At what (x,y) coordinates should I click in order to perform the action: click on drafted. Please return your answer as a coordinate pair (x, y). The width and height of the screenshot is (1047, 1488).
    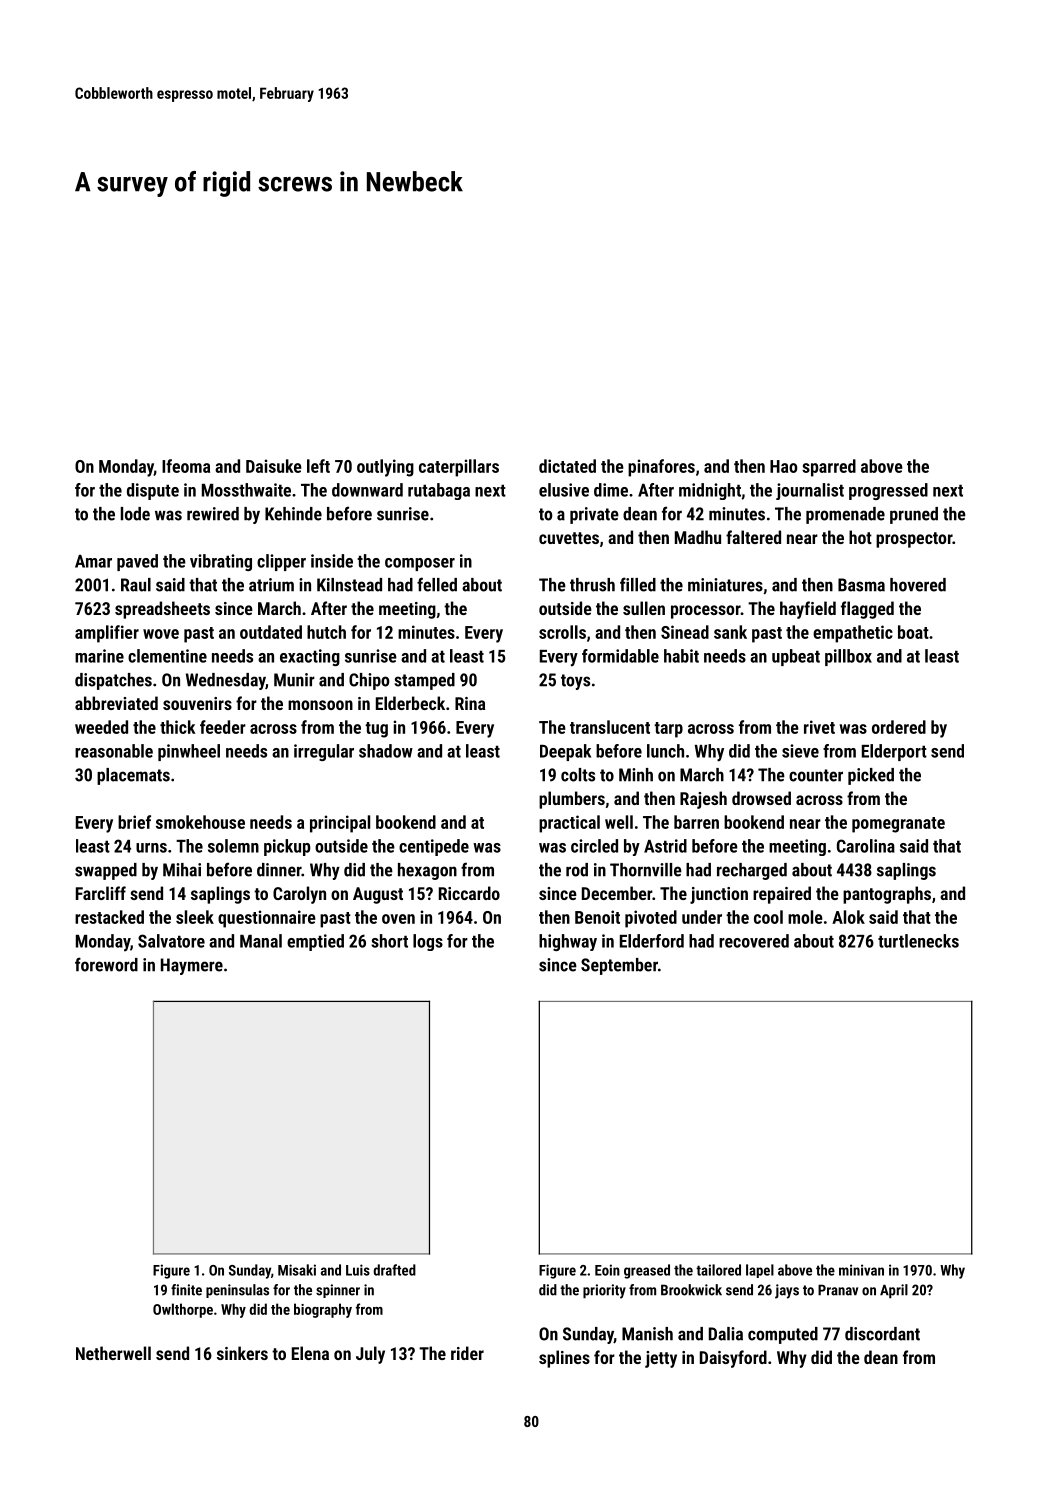
    Looking at the image, I should click on (394, 1270).
